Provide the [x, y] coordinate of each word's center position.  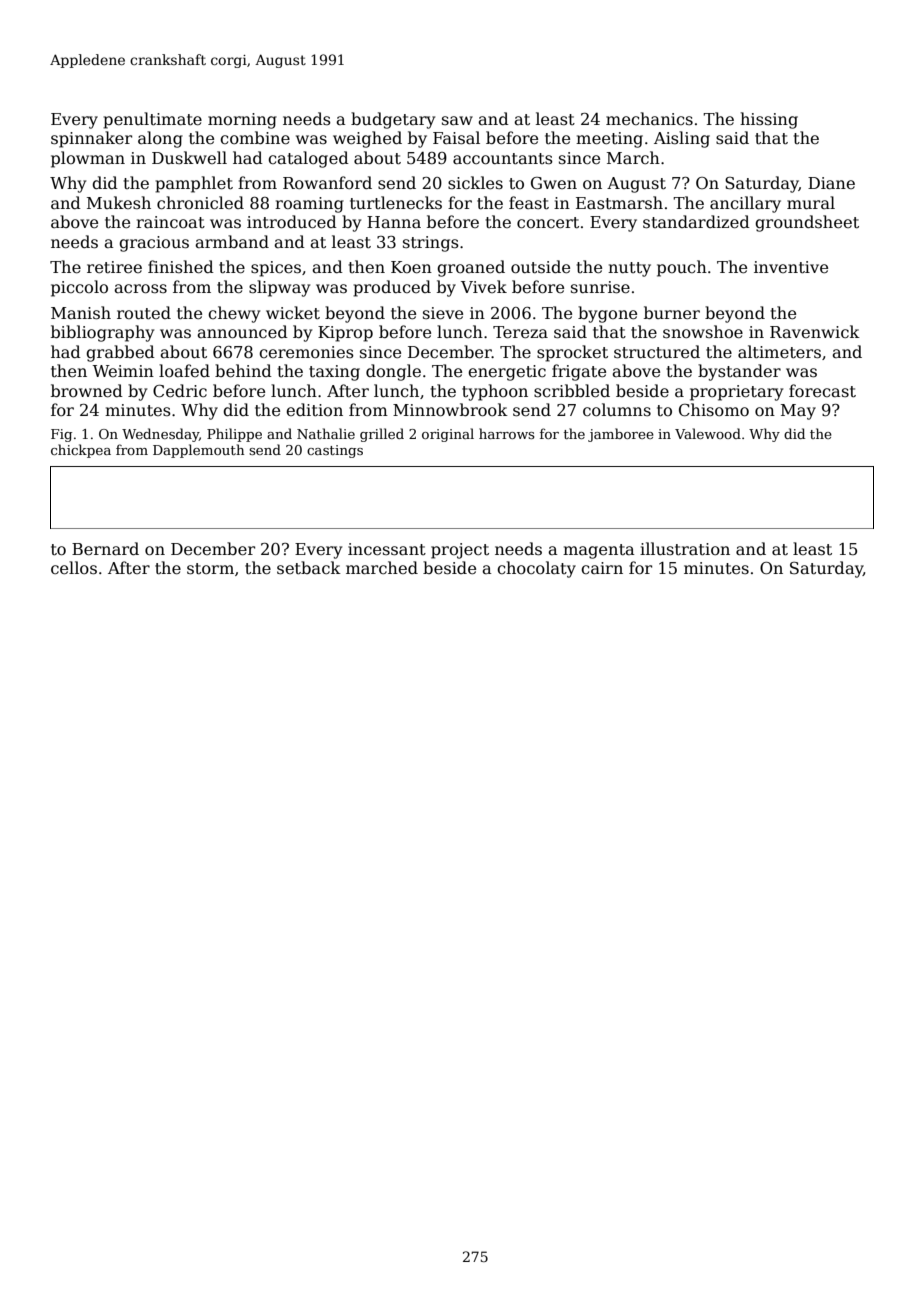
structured [657, 352]
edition [314, 410]
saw [457, 120]
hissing [769, 120]
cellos [74, 568]
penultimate [152, 120]
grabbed [120, 353]
